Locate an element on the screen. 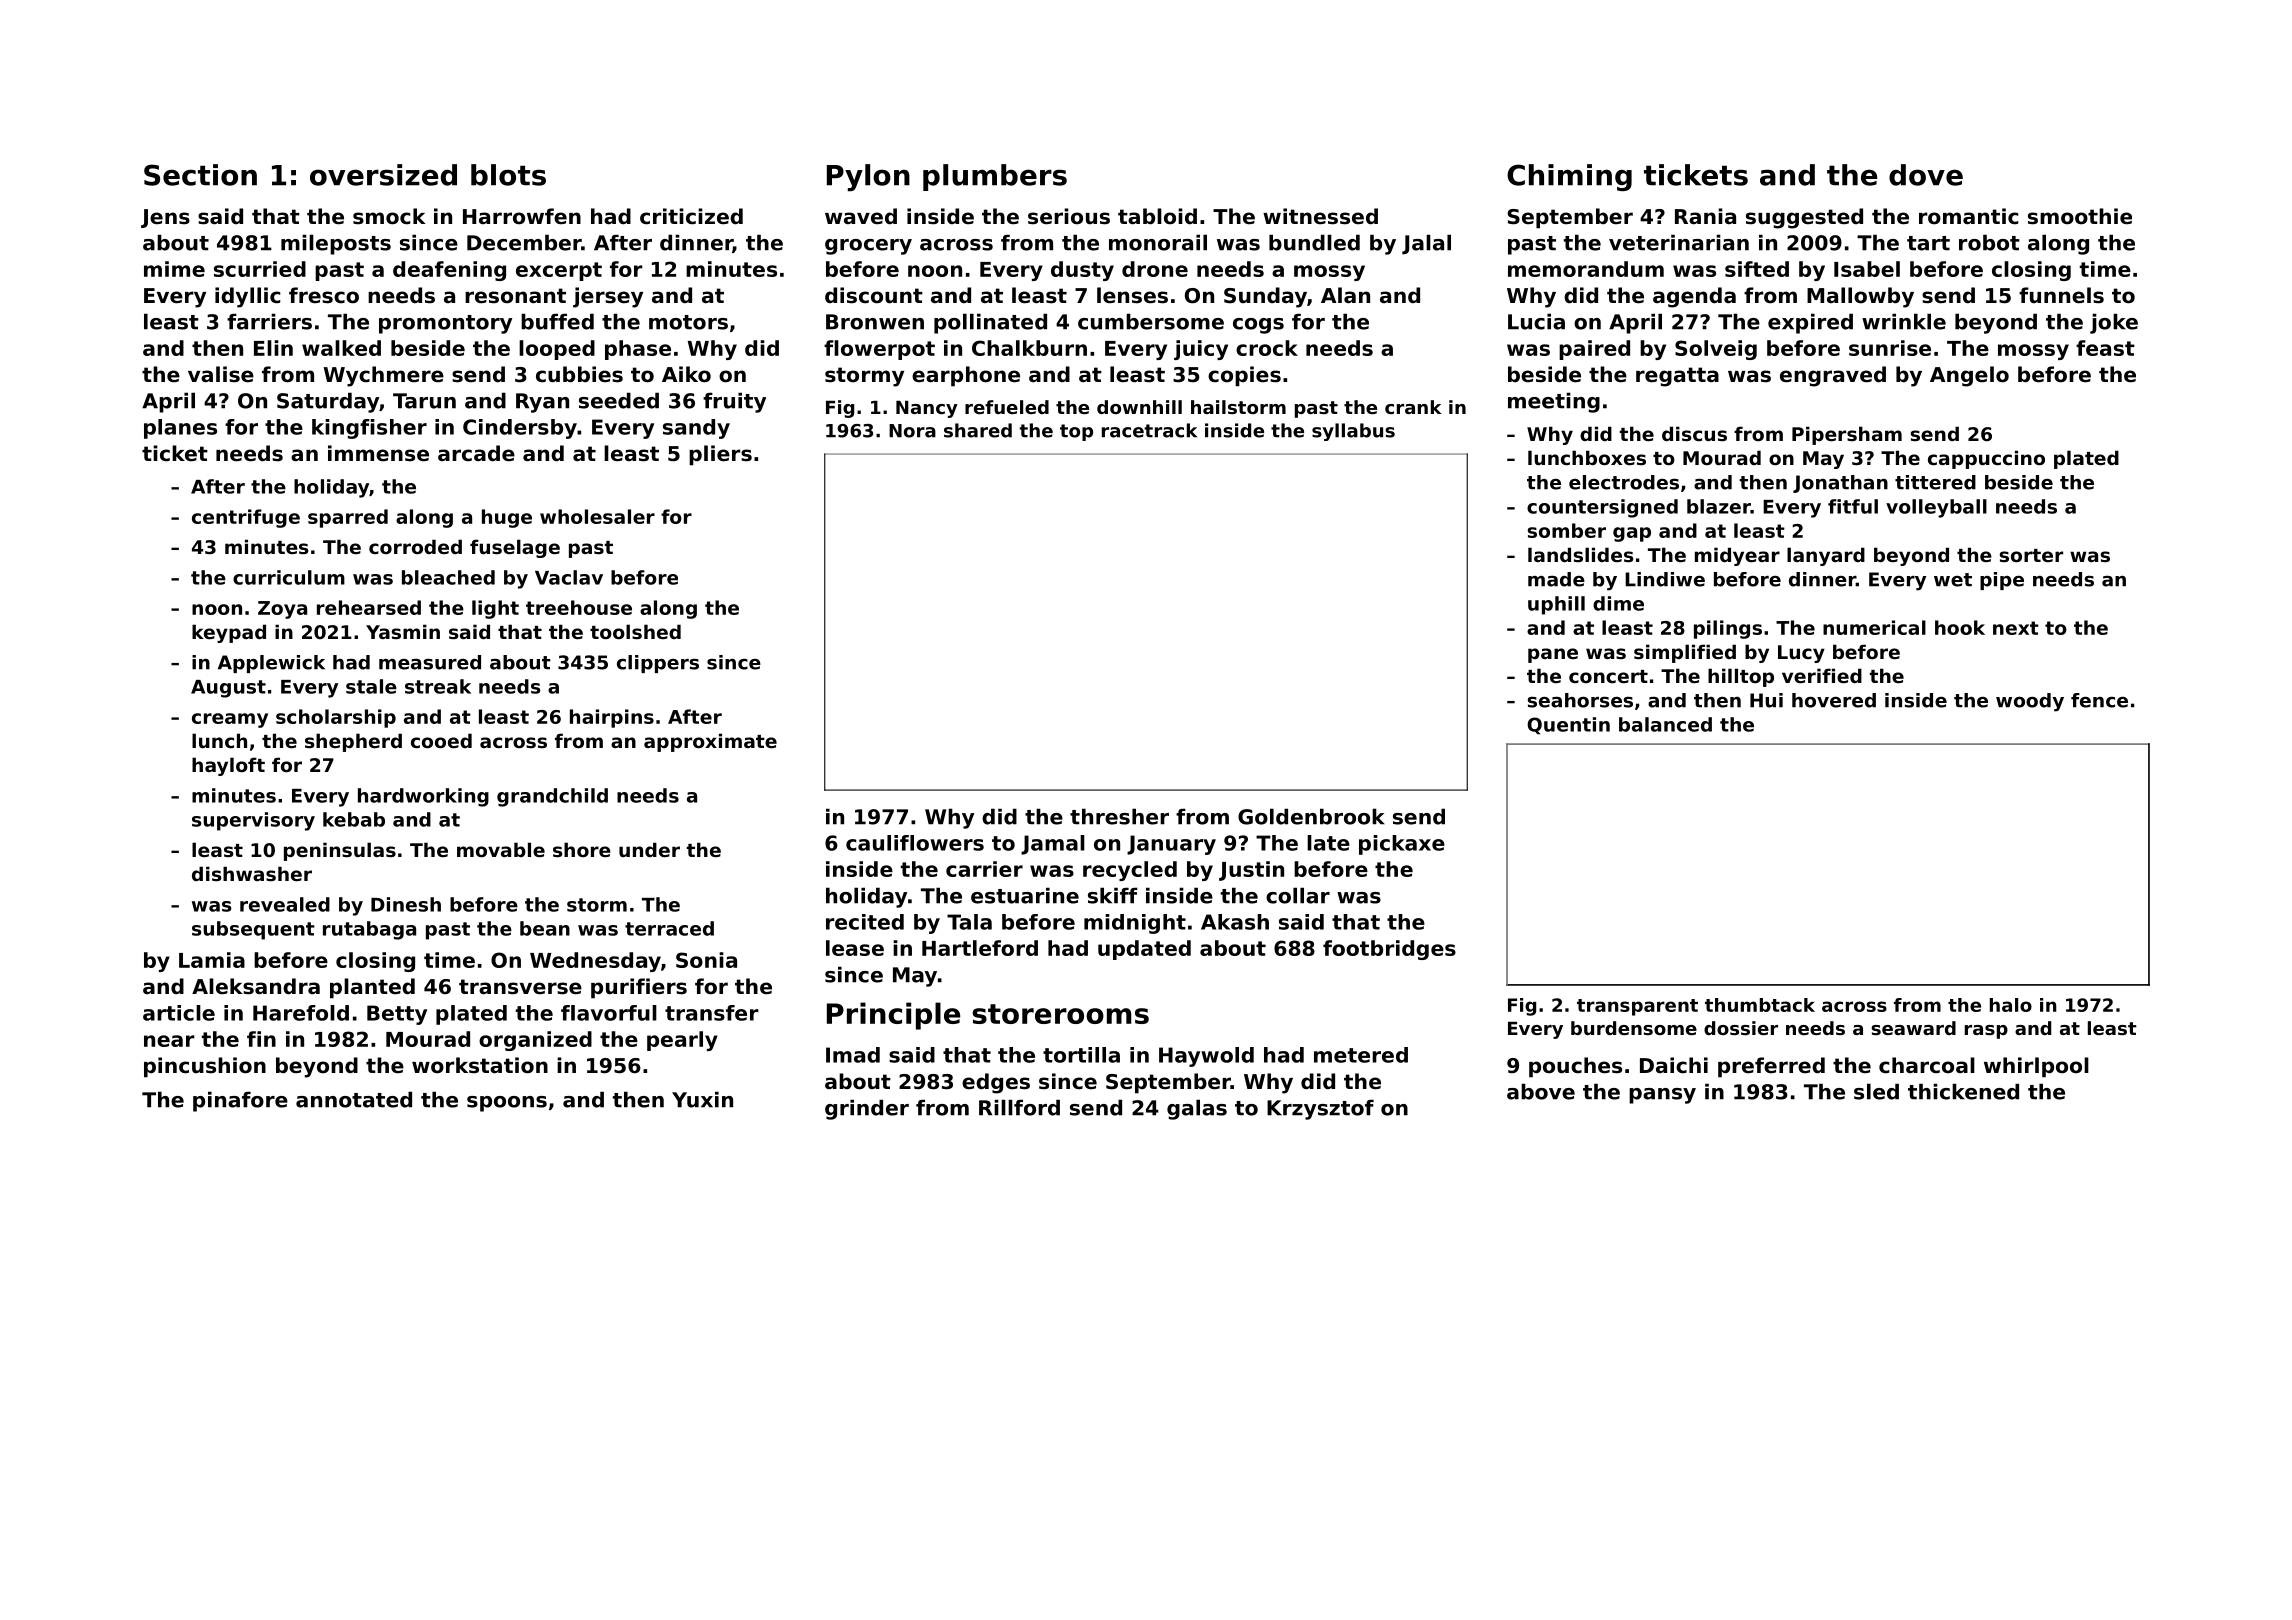 Image resolution: width=2292 pixels, height=1620 pixels. Angelo is located at coordinates (1969, 376).
